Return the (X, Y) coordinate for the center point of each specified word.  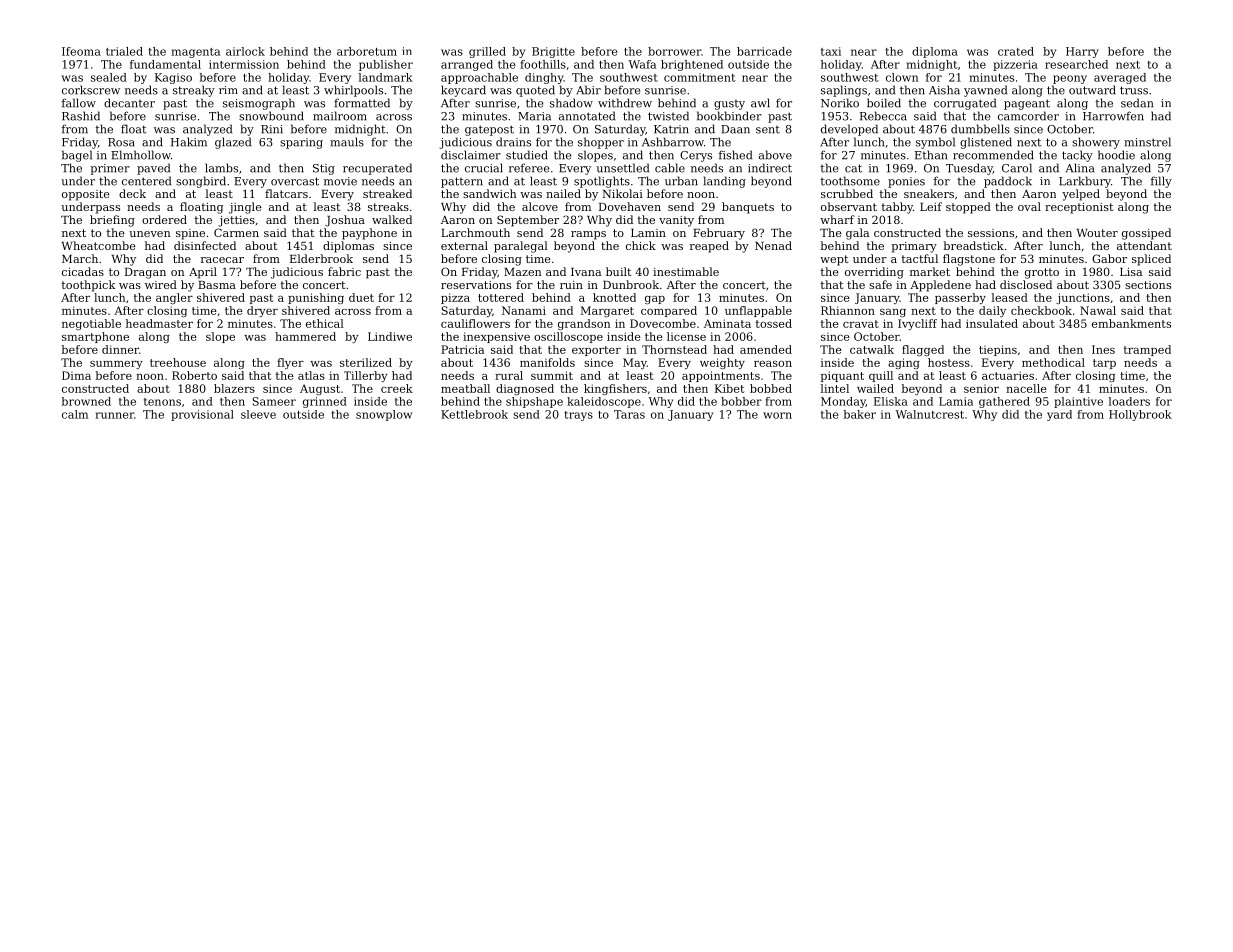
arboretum (367, 51)
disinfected (205, 245)
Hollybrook (1140, 415)
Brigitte (553, 52)
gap (655, 300)
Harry (1082, 52)
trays (579, 416)
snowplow (384, 415)
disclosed (1026, 284)
